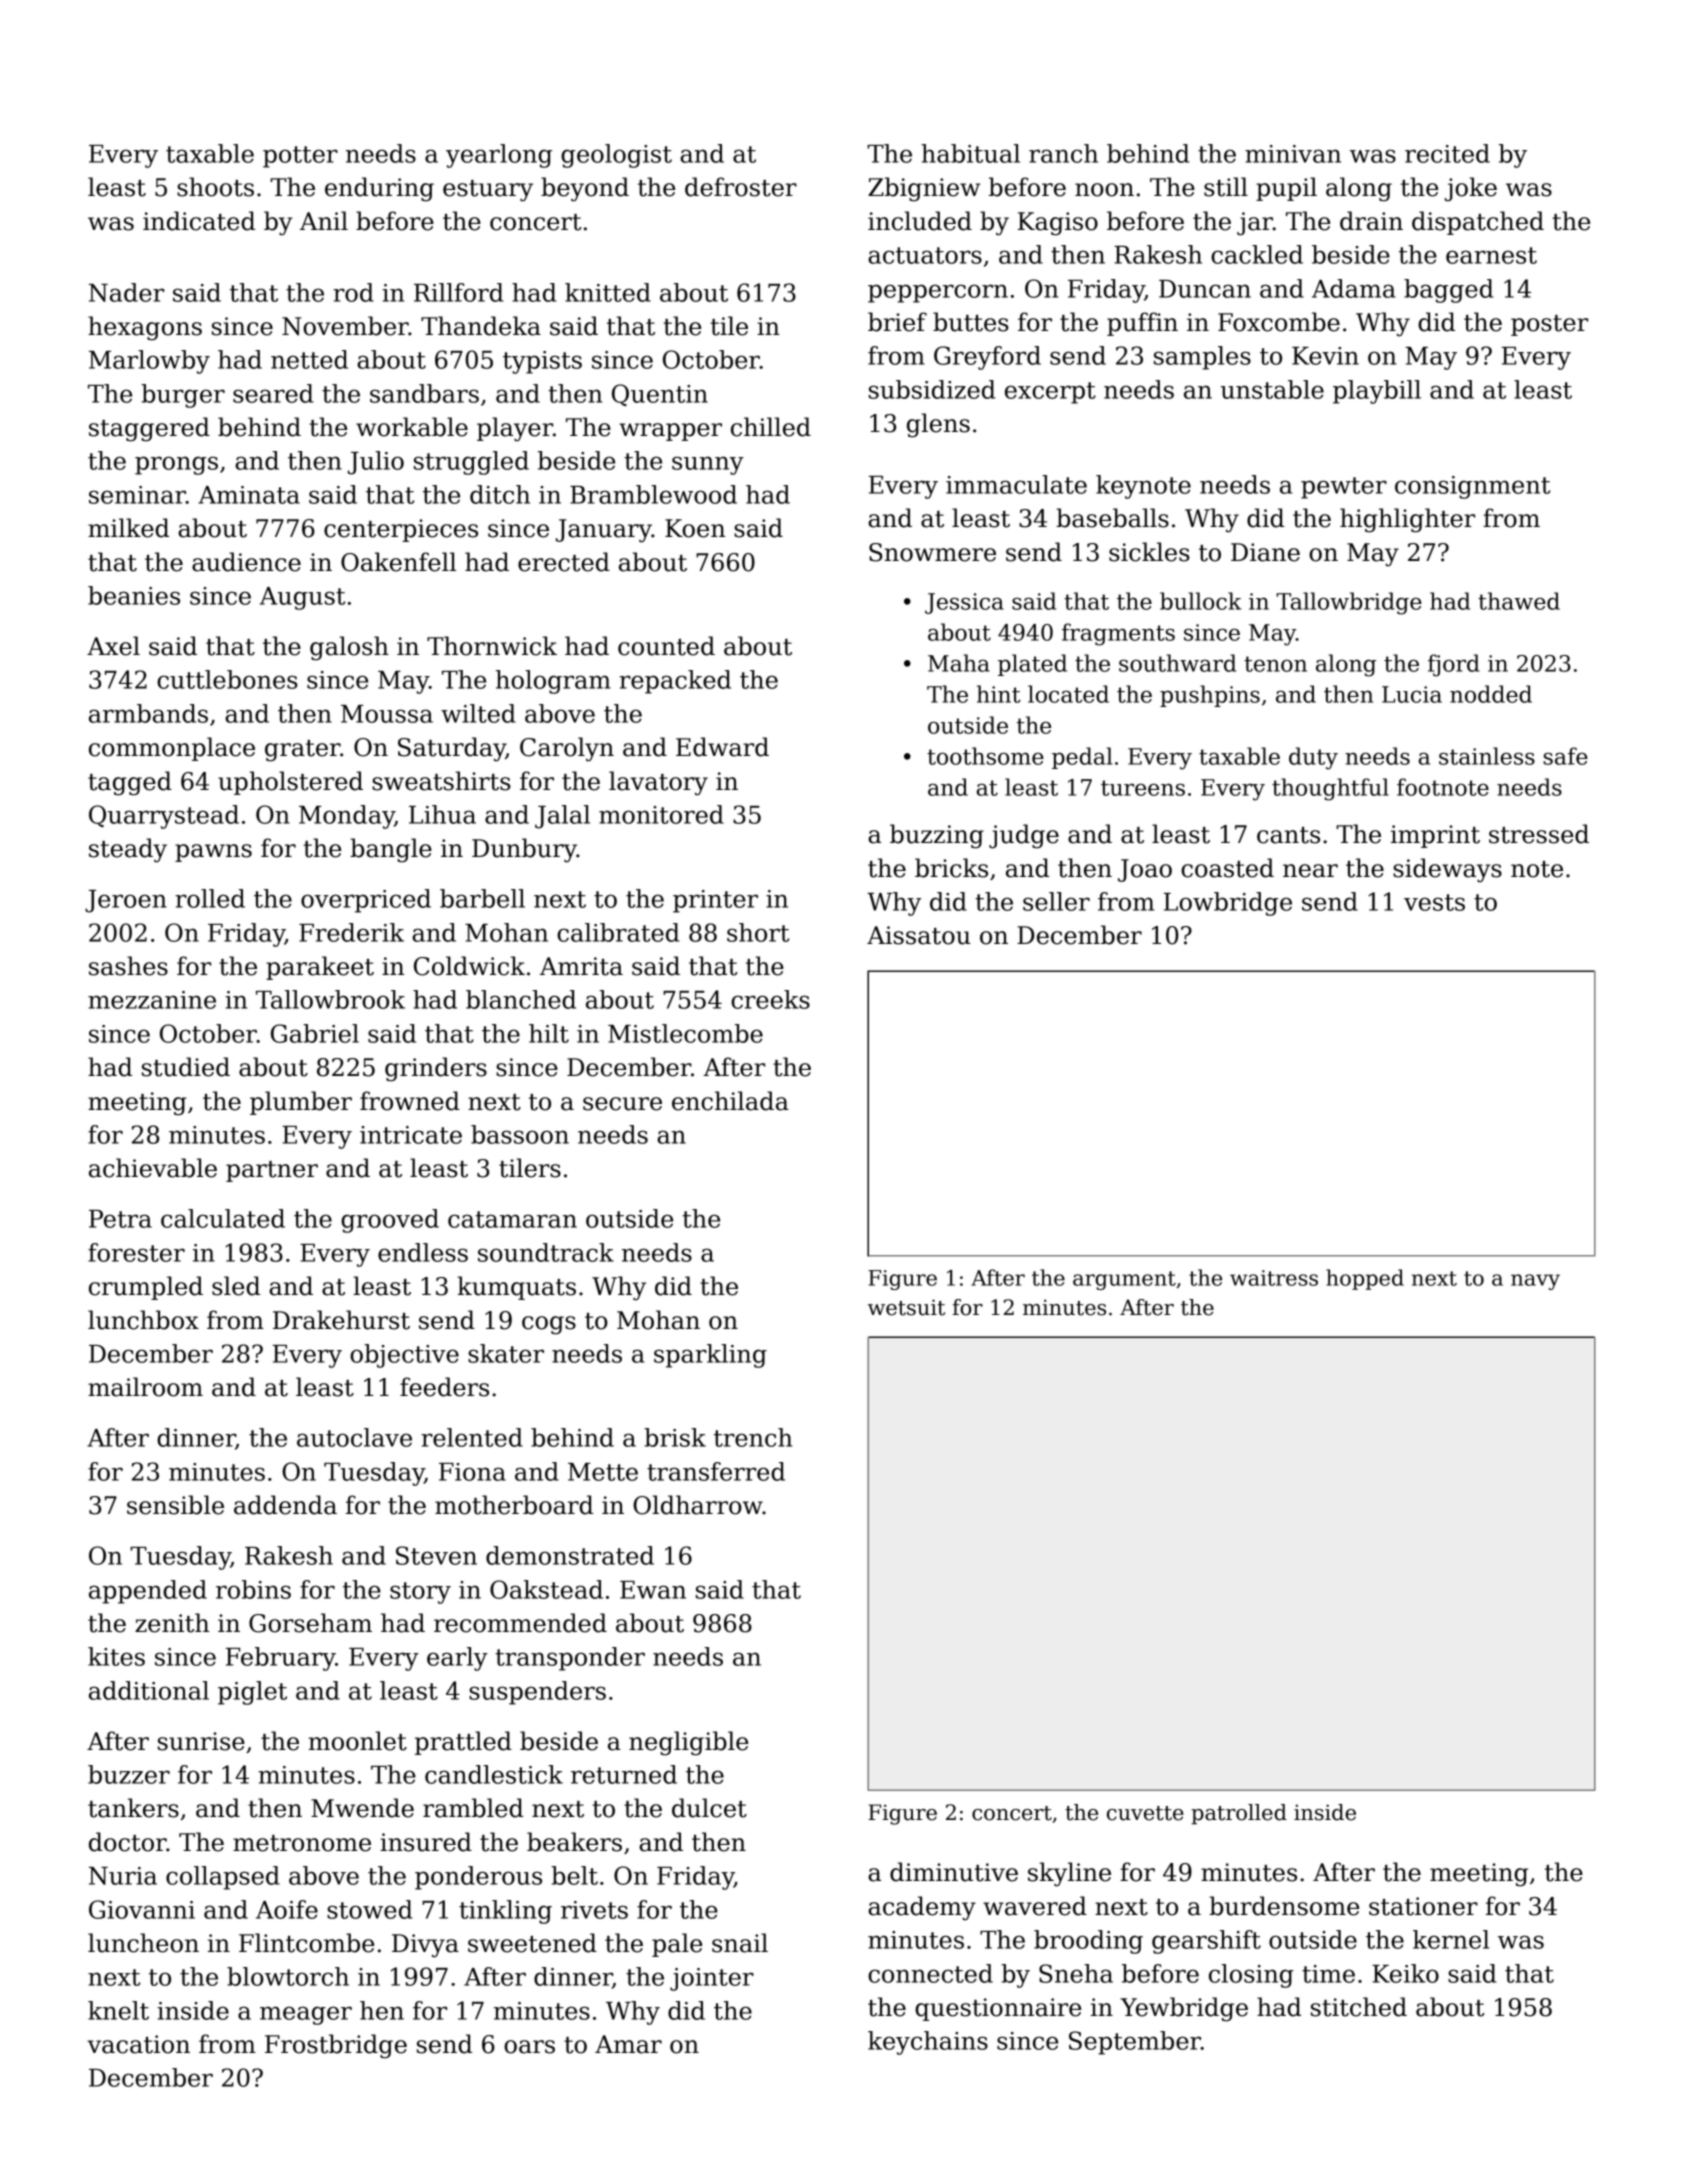 Image resolution: width=1683 pixels, height=2178 pixels. What do you see at coordinates (1063, 153) in the document?
I see `ranch` at bounding box center [1063, 153].
